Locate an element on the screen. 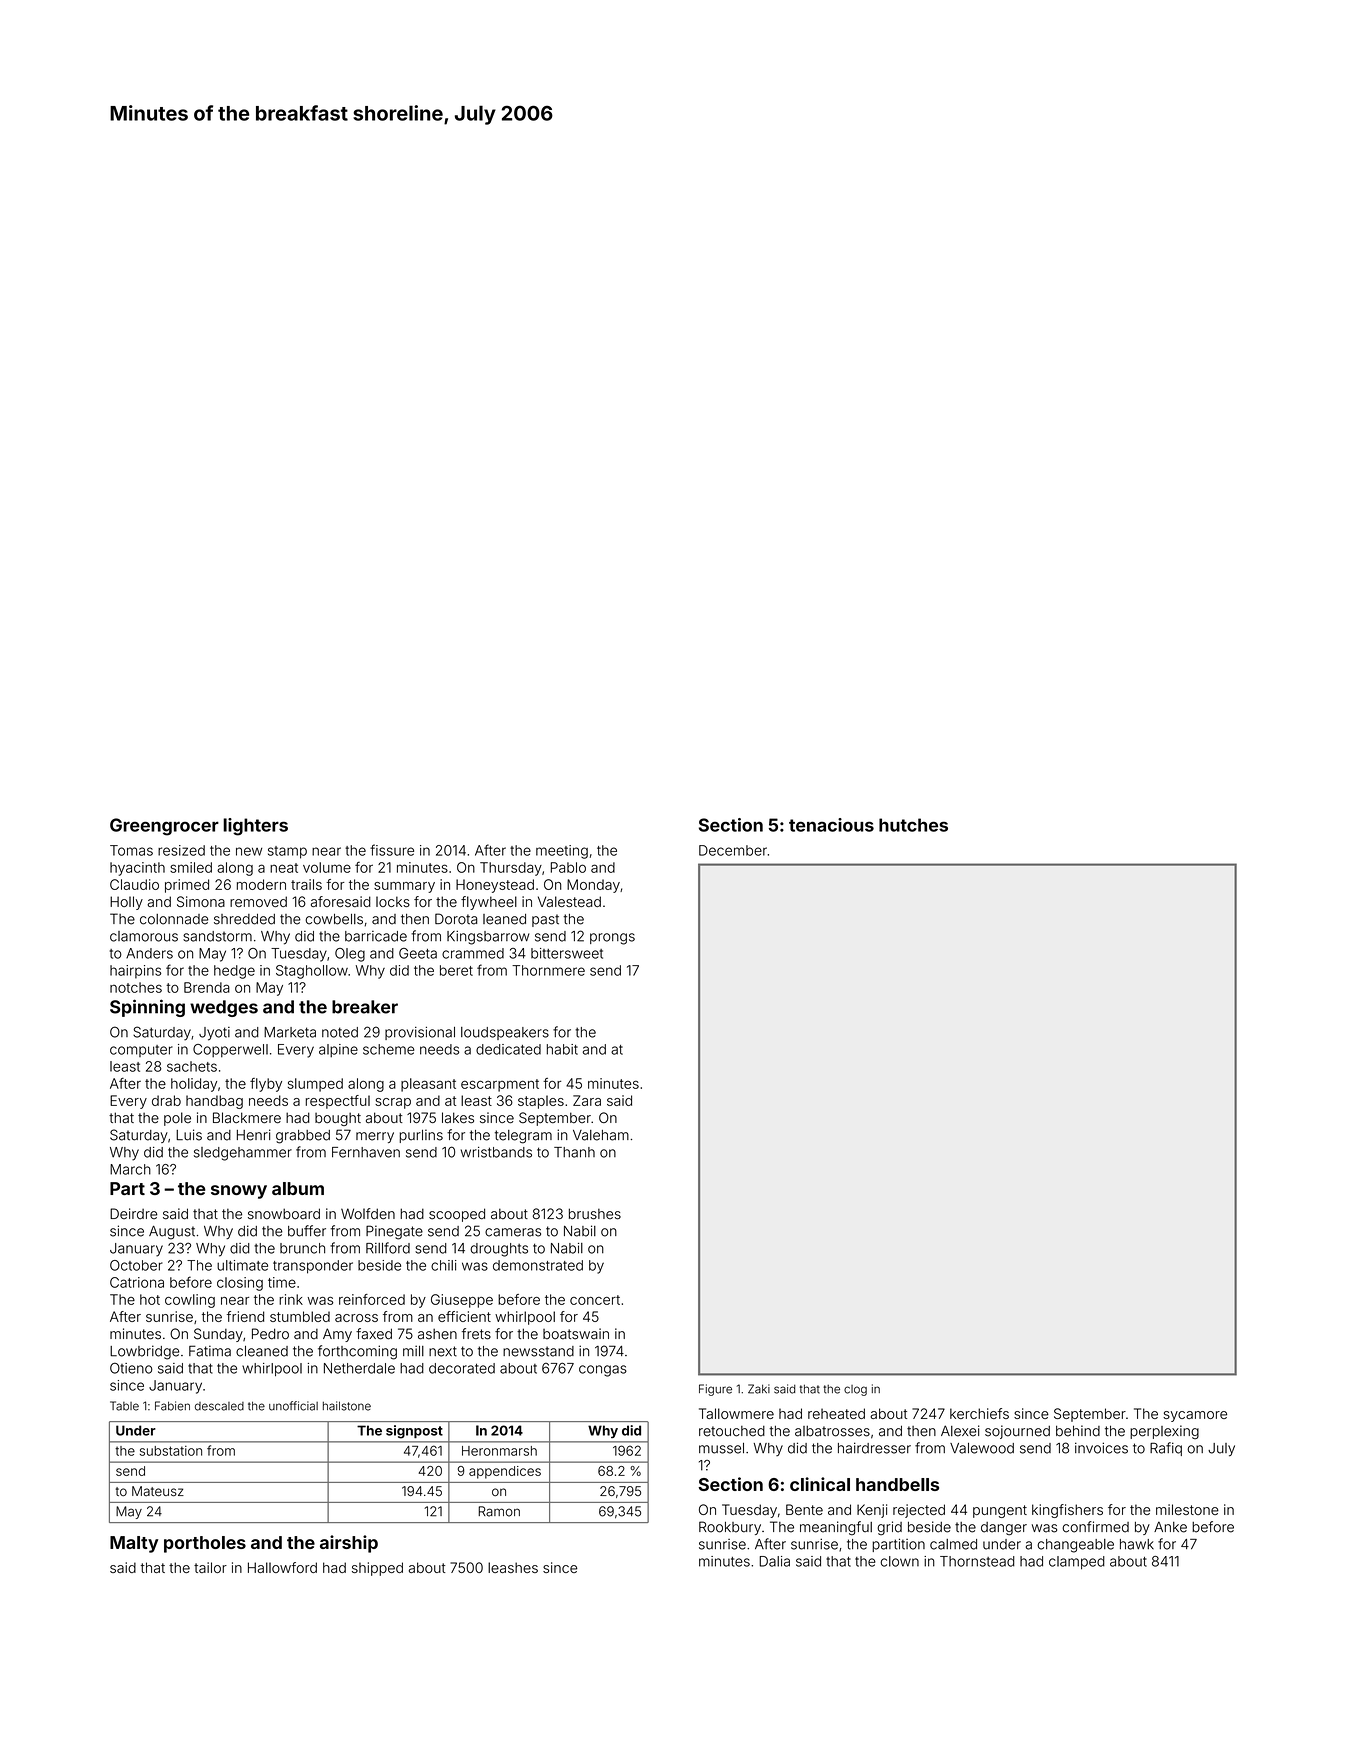 The image size is (1346, 1741). Greengrocer is located at coordinates (164, 827).
